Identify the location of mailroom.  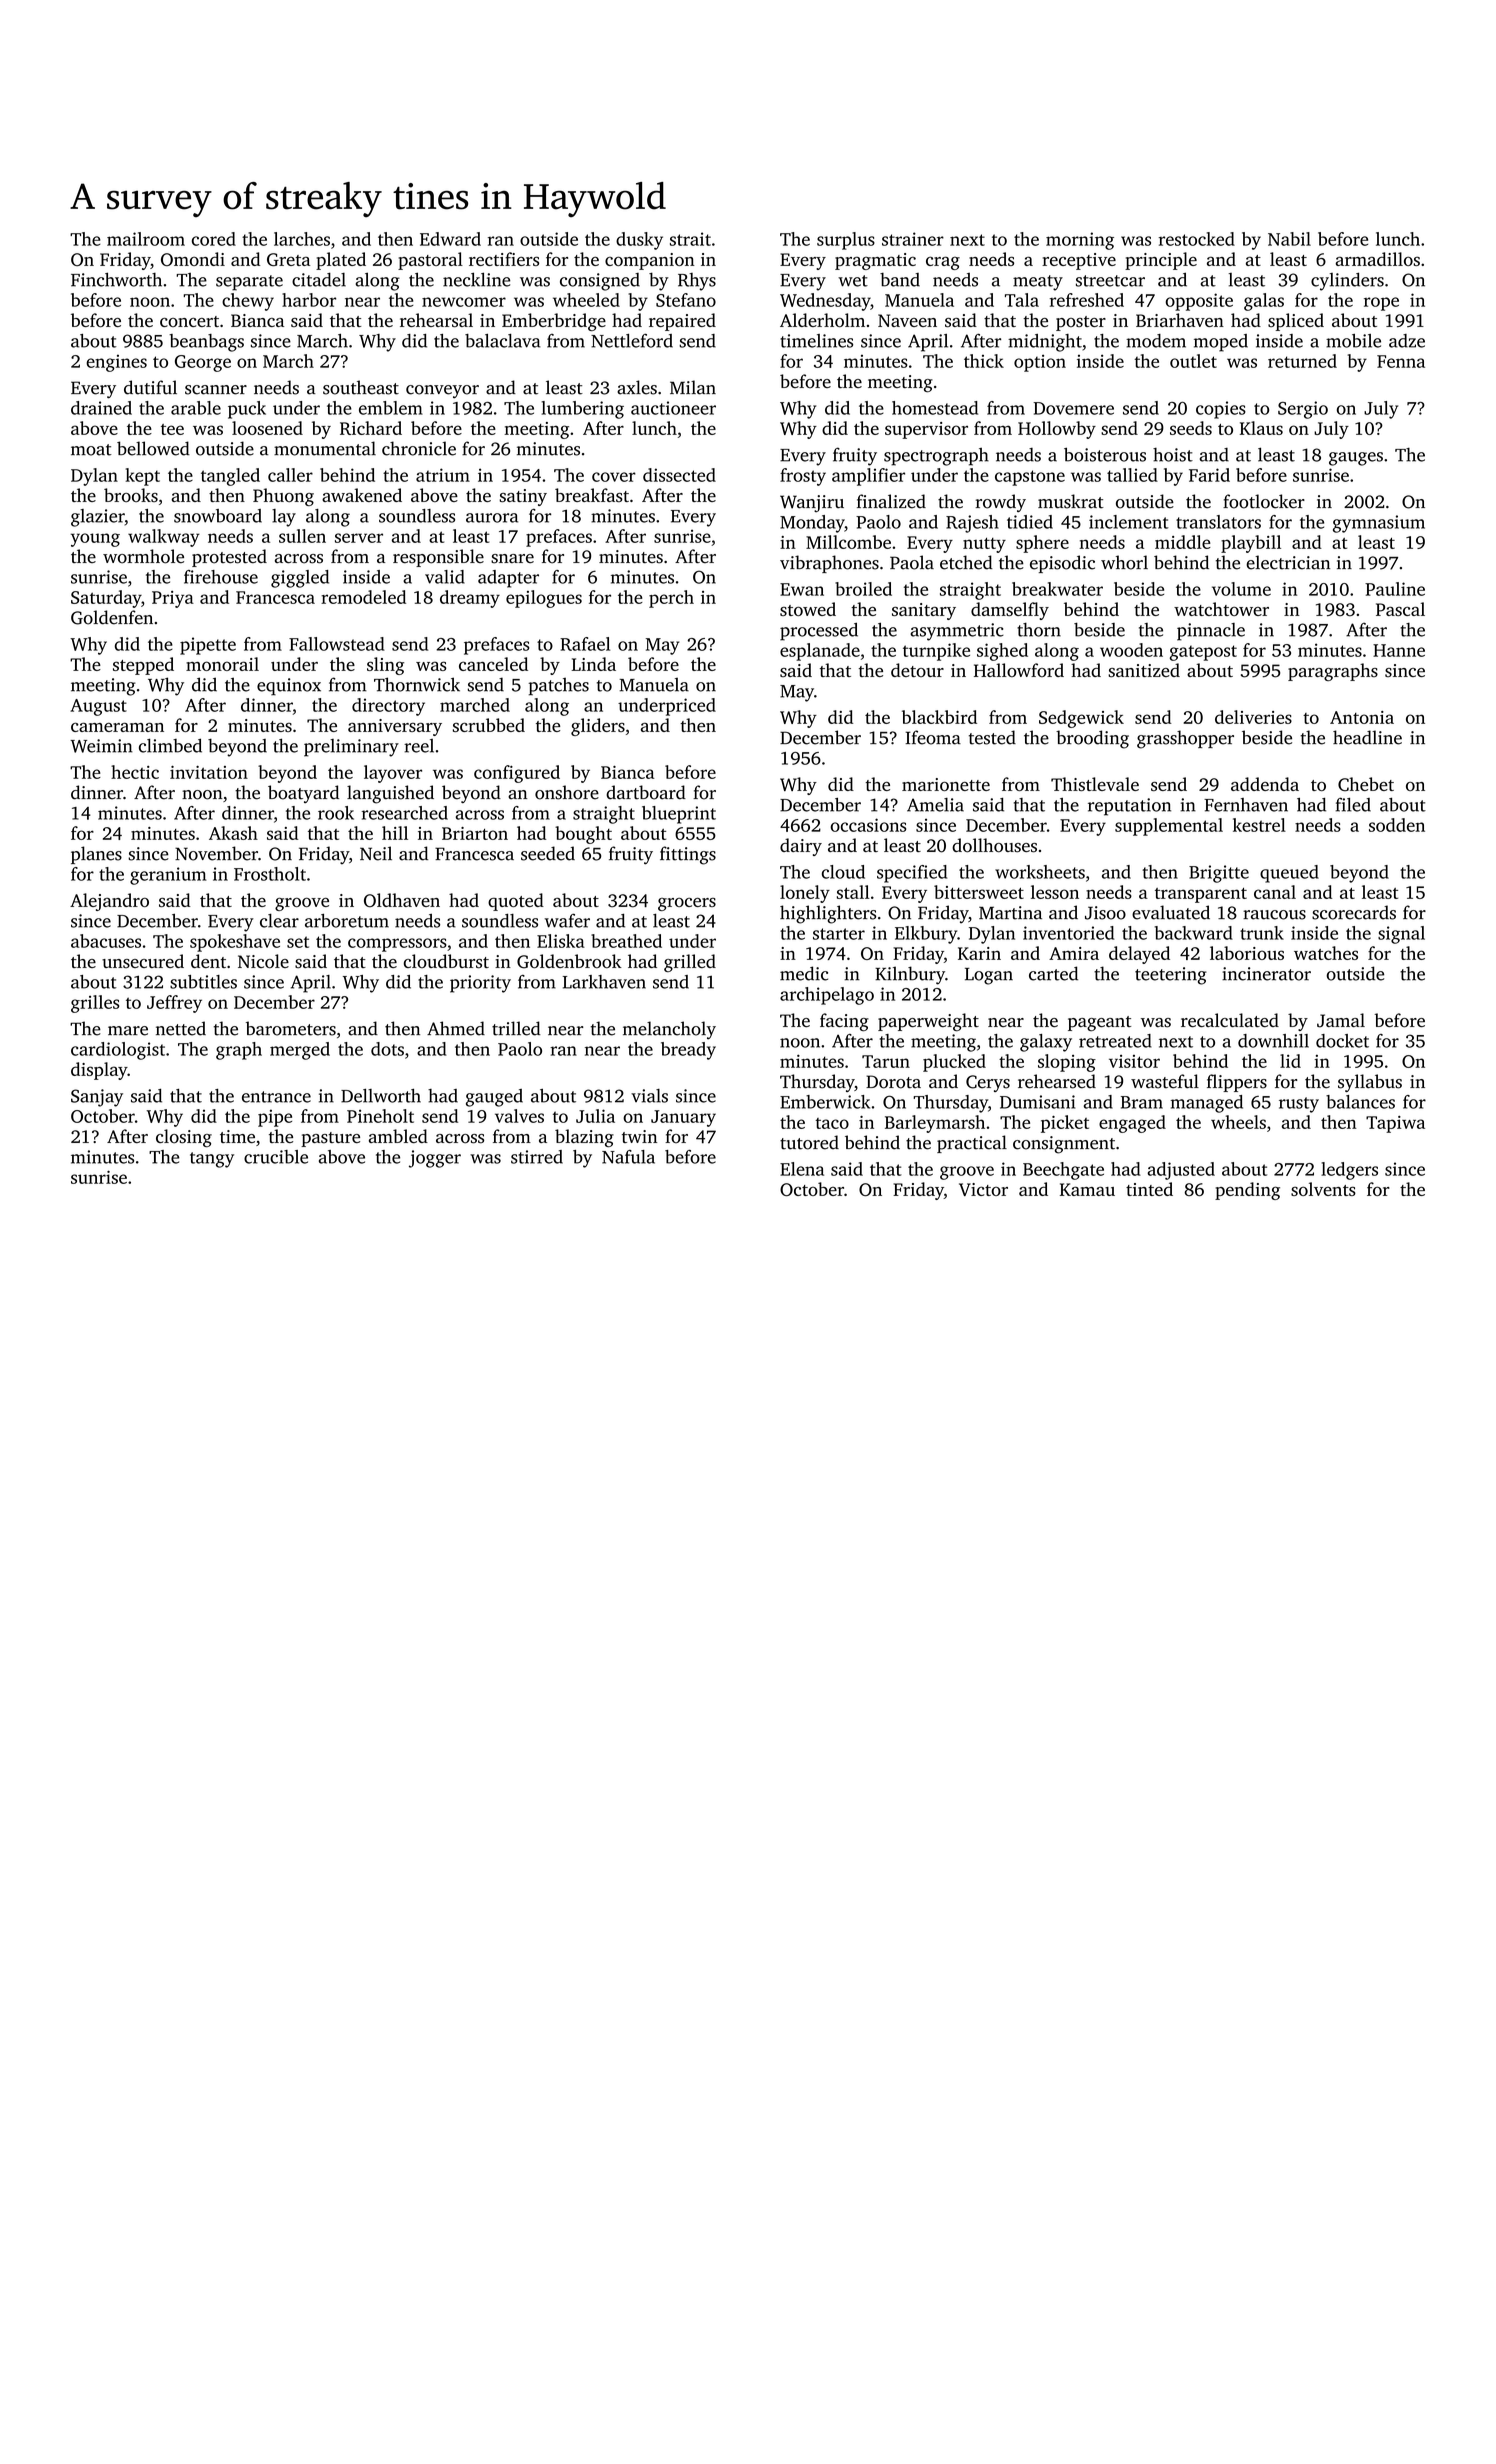
(146, 239).
